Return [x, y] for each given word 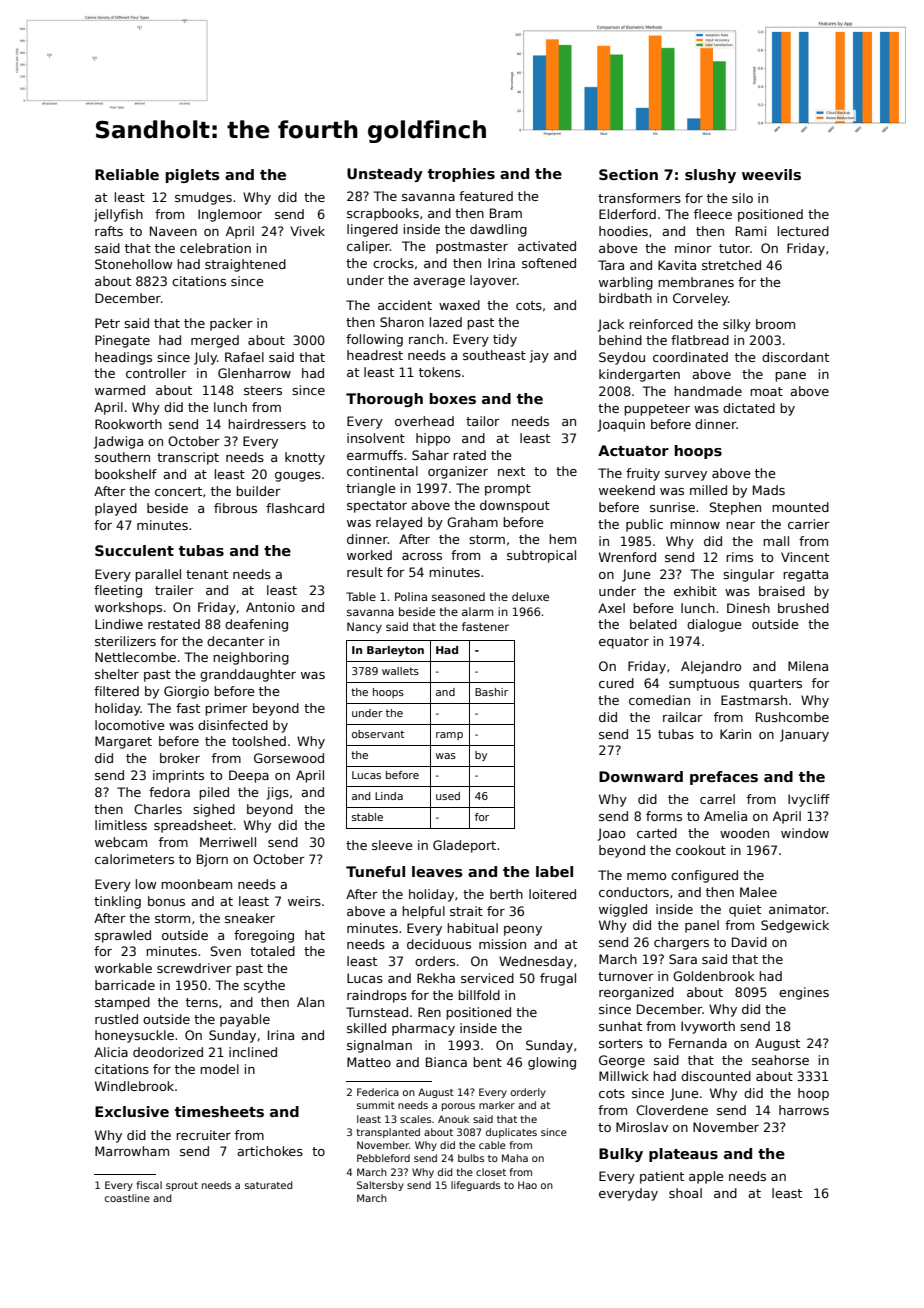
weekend [627, 490]
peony [523, 931]
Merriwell [228, 842]
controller [156, 373]
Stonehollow [133, 264]
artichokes [270, 1151]
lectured [803, 231]
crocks [393, 263]
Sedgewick [795, 926]
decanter [236, 641]
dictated [749, 408]
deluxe [530, 596]
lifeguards [475, 1186]
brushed [803, 608]
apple [706, 1177]
